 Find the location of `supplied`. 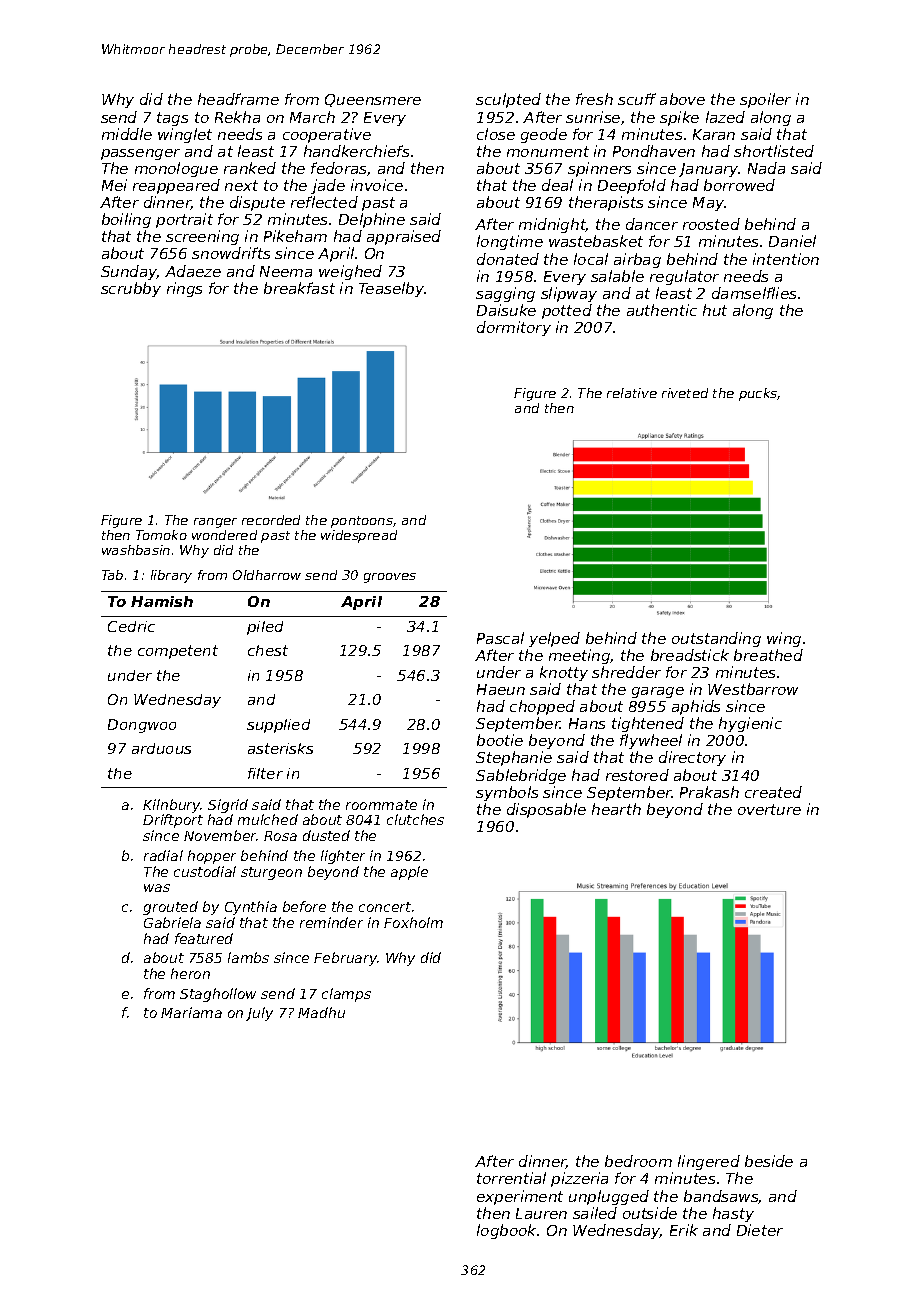

supplied is located at coordinates (278, 726).
